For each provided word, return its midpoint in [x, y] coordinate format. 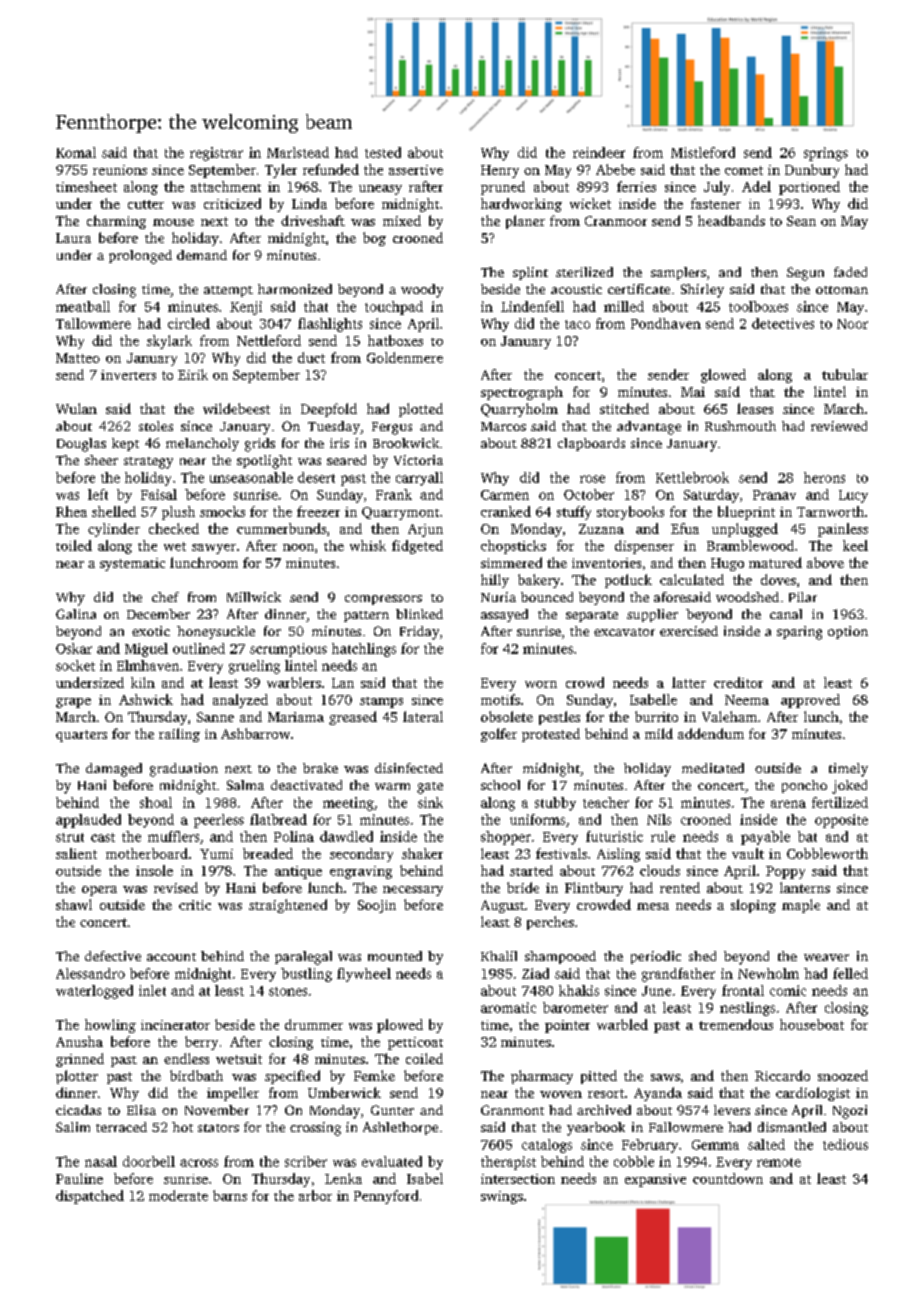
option [848, 632]
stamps [381, 702]
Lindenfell [532, 306]
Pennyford [386, 1197]
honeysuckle [216, 632]
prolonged [140, 257]
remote [779, 1162]
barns [230, 1195]
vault [748, 853]
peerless [219, 821]
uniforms [537, 819]
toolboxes [758, 306]
